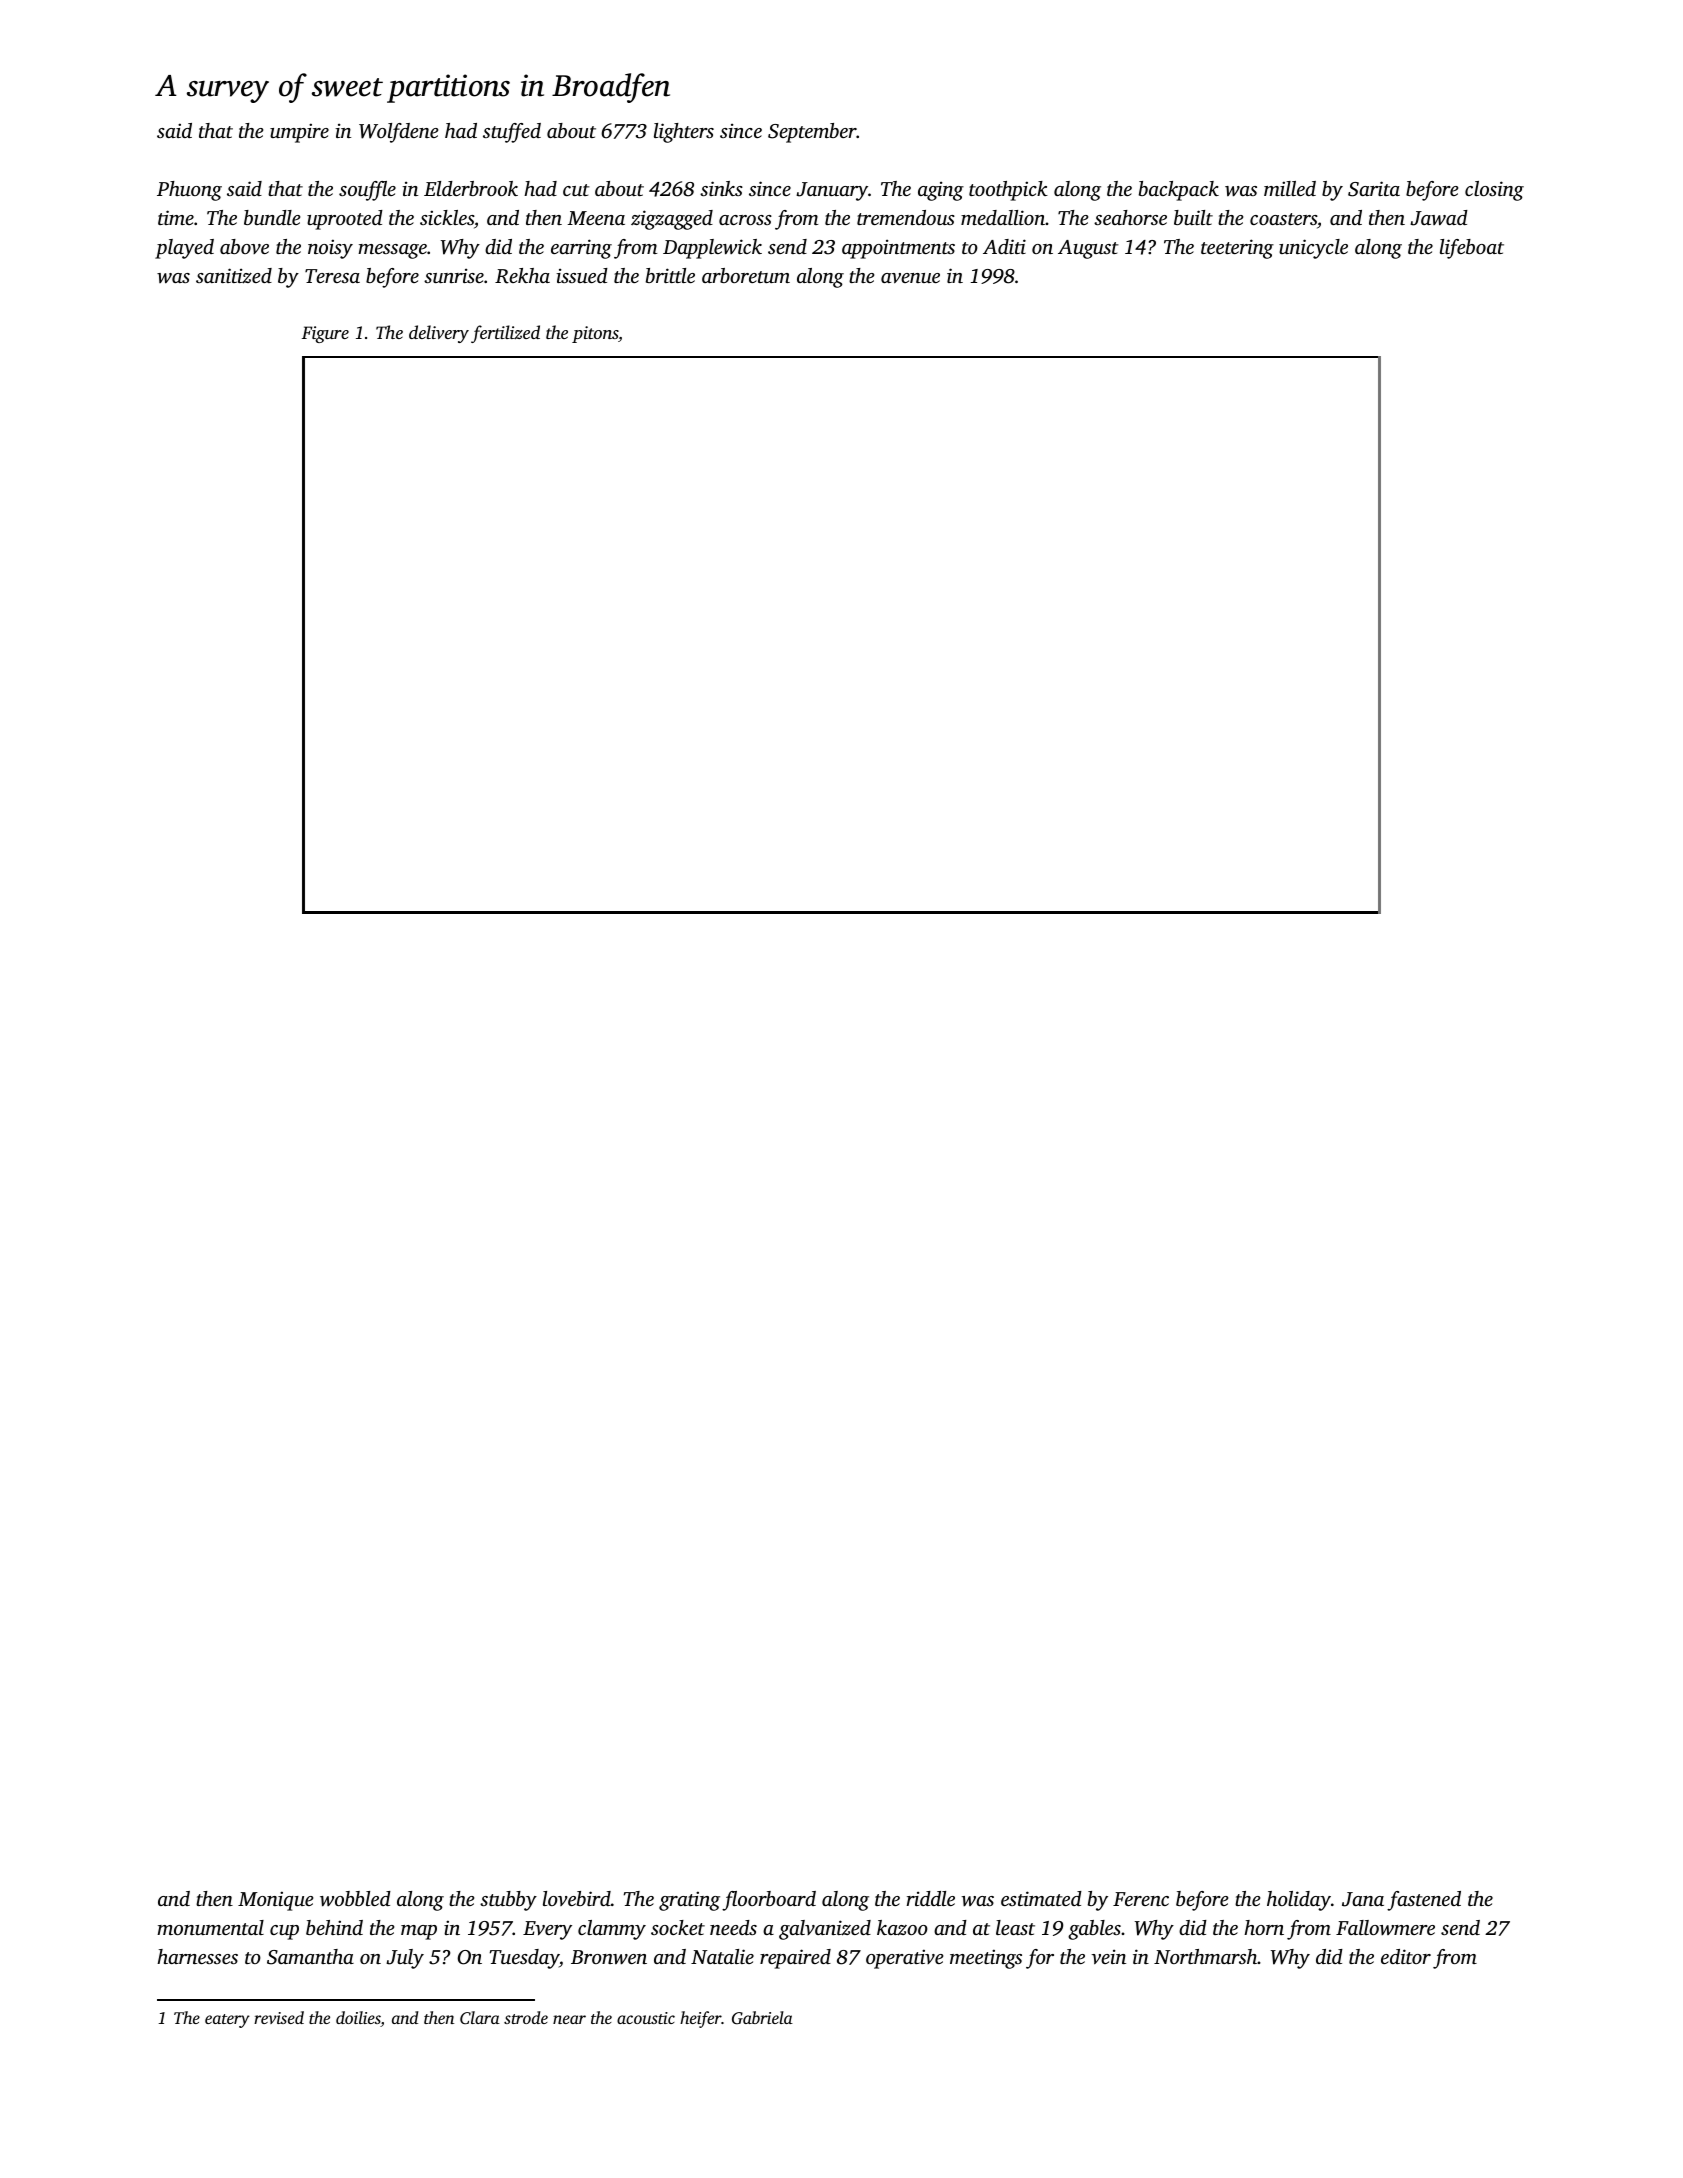 The width and height of the image is (1683, 2178). What do you see at coordinates (1179, 191) in the image?
I see `backpack` at bounding box center [1179, 191].
